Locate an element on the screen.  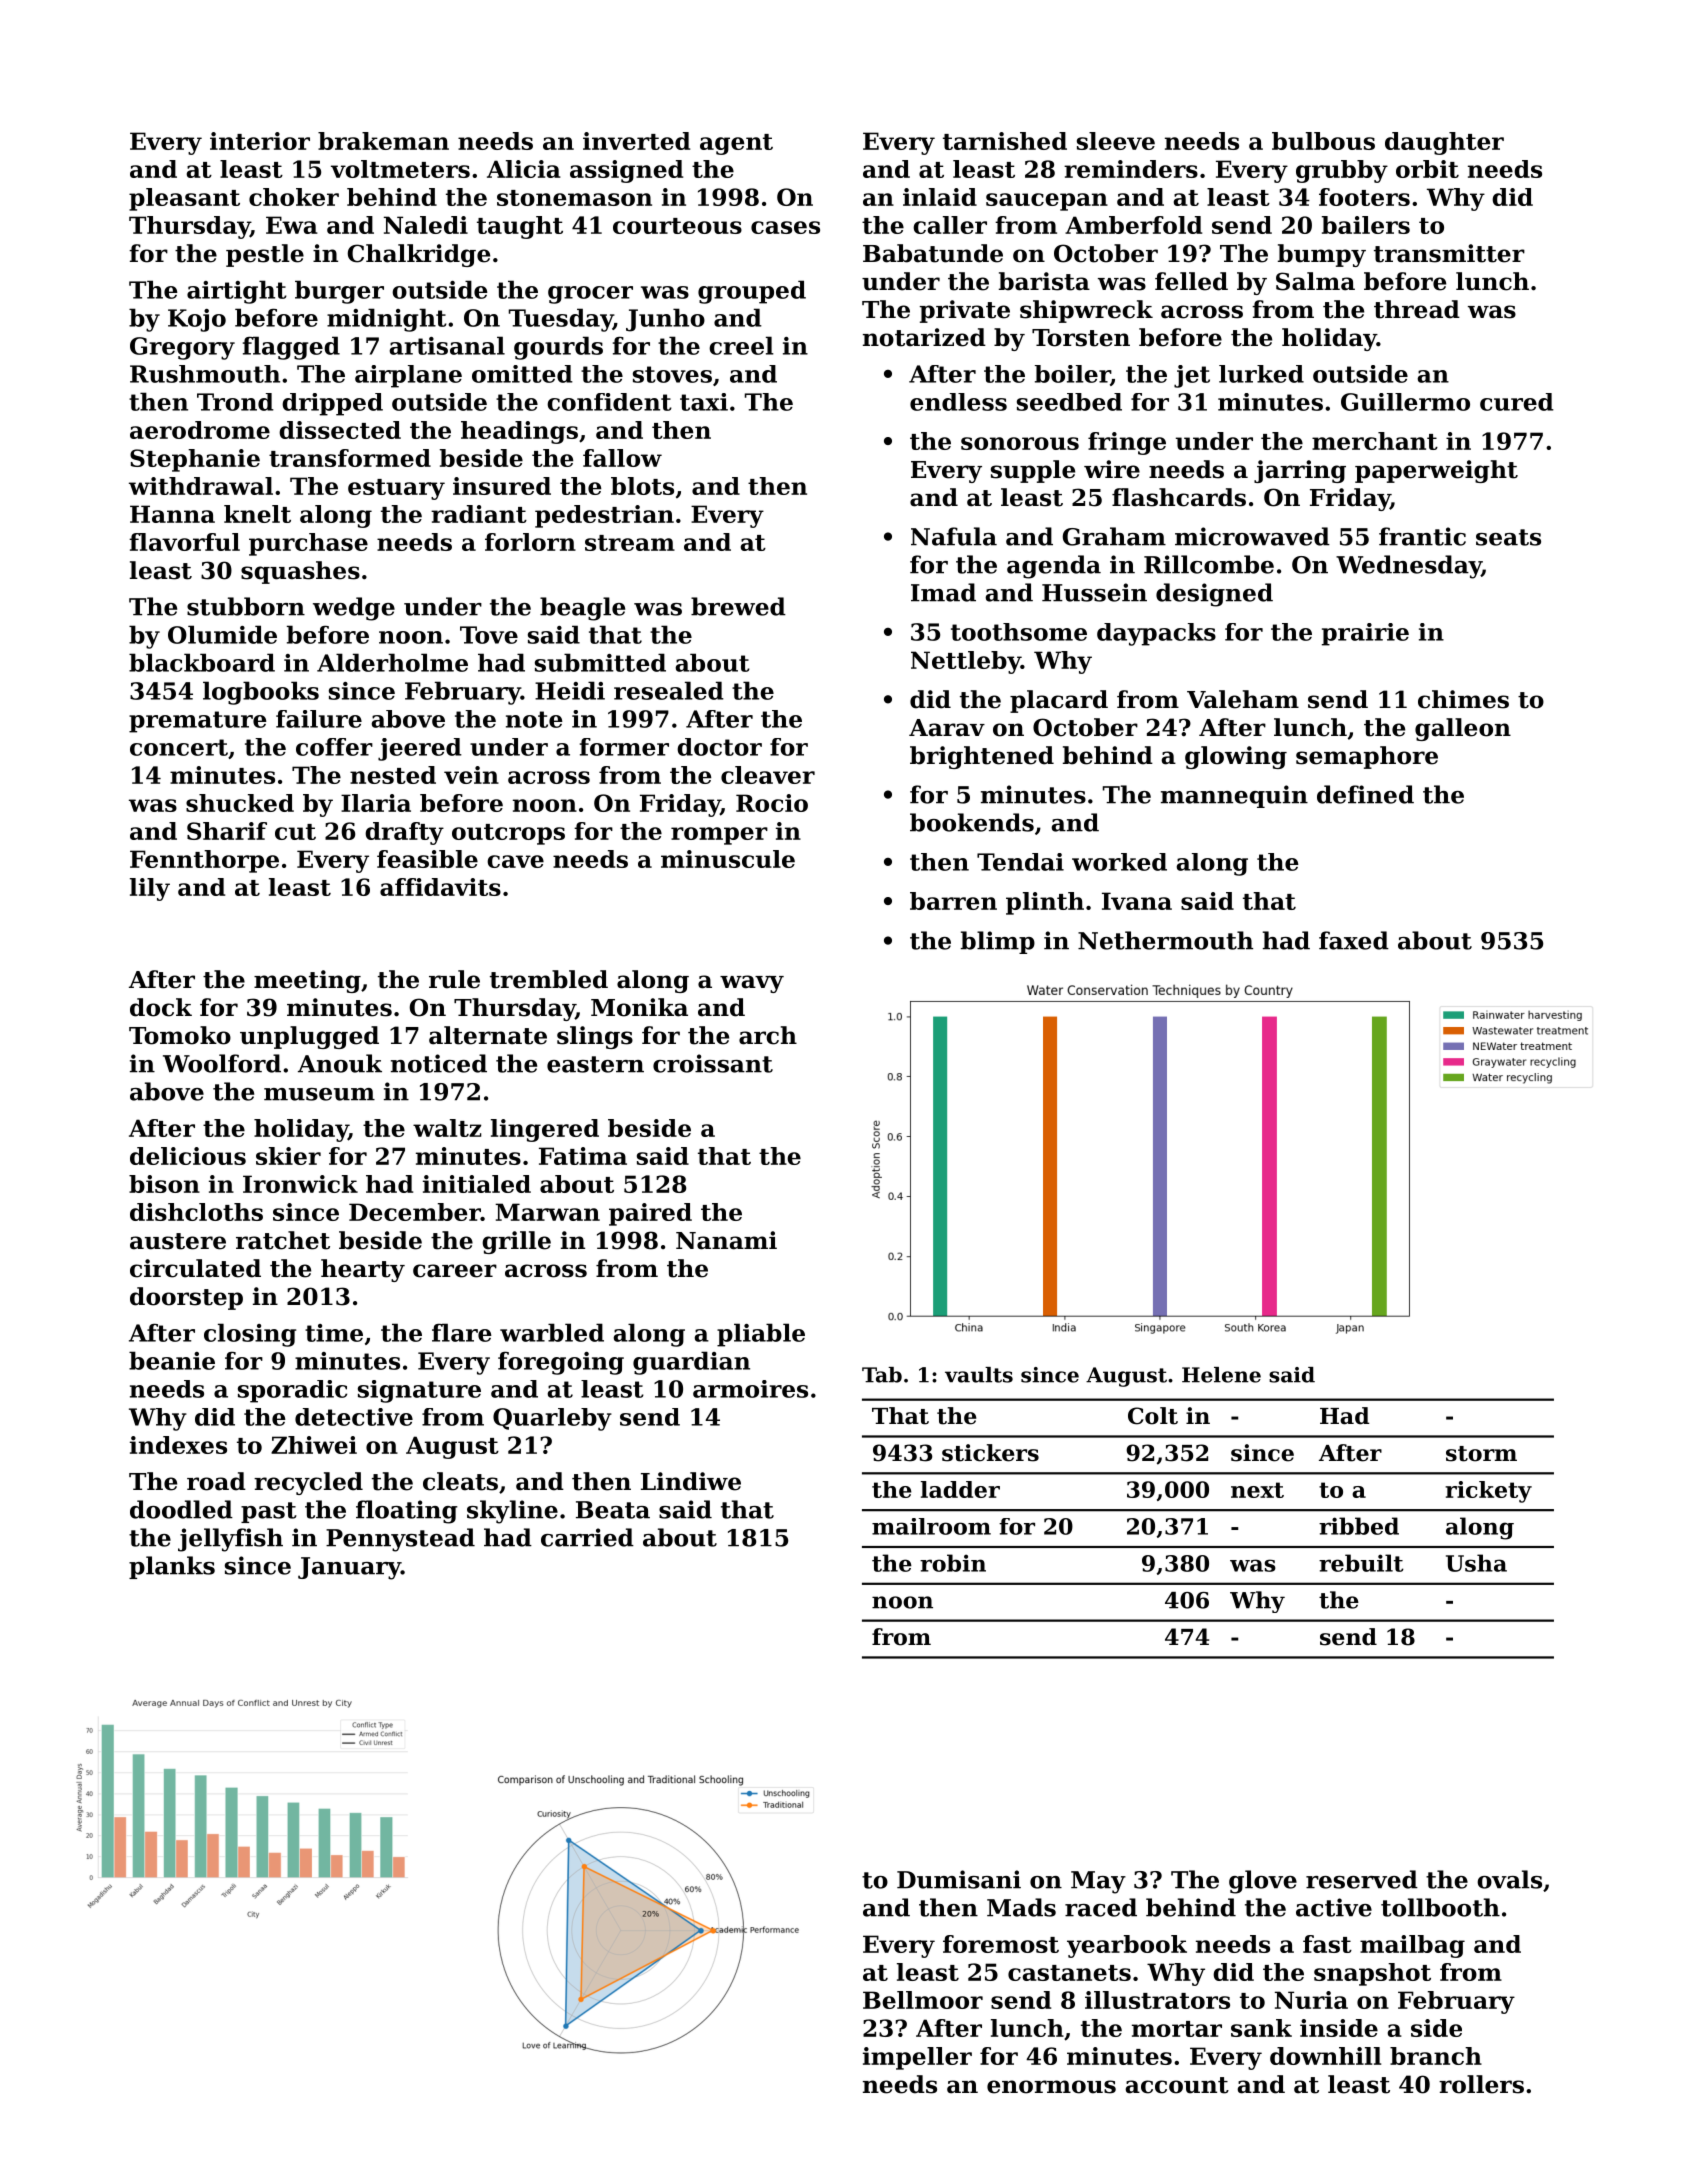
toothsome is located at coordinates (1019, 632).
